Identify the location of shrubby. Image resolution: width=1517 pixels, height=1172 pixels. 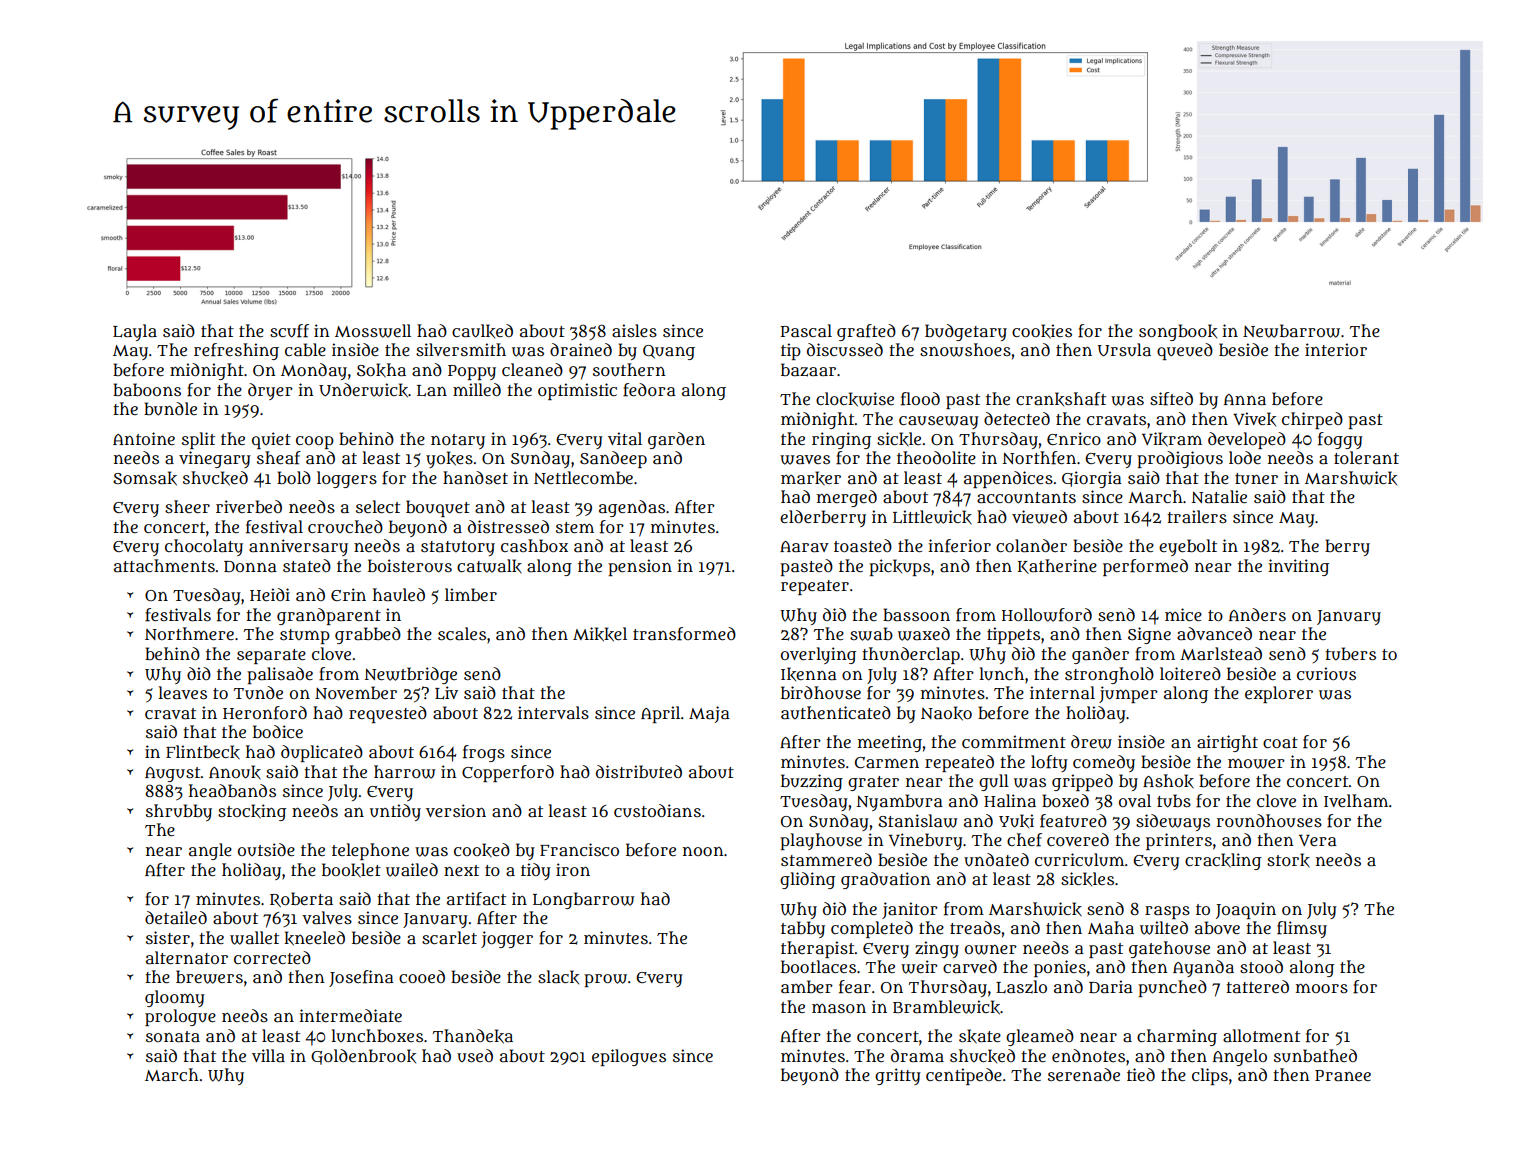
(179, 812).
